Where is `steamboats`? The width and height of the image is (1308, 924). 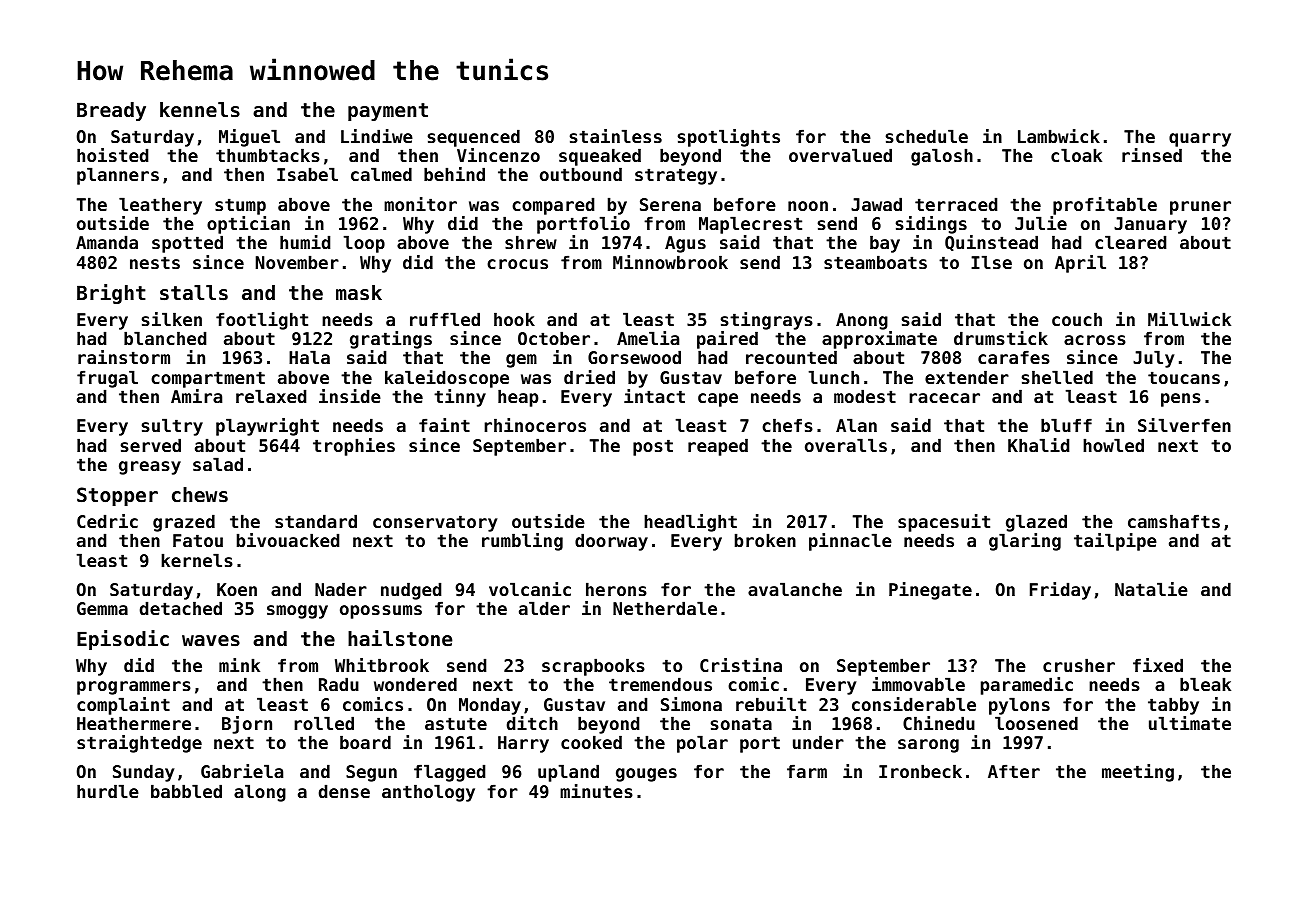
steamboats is located at coordinates (875, 262).
